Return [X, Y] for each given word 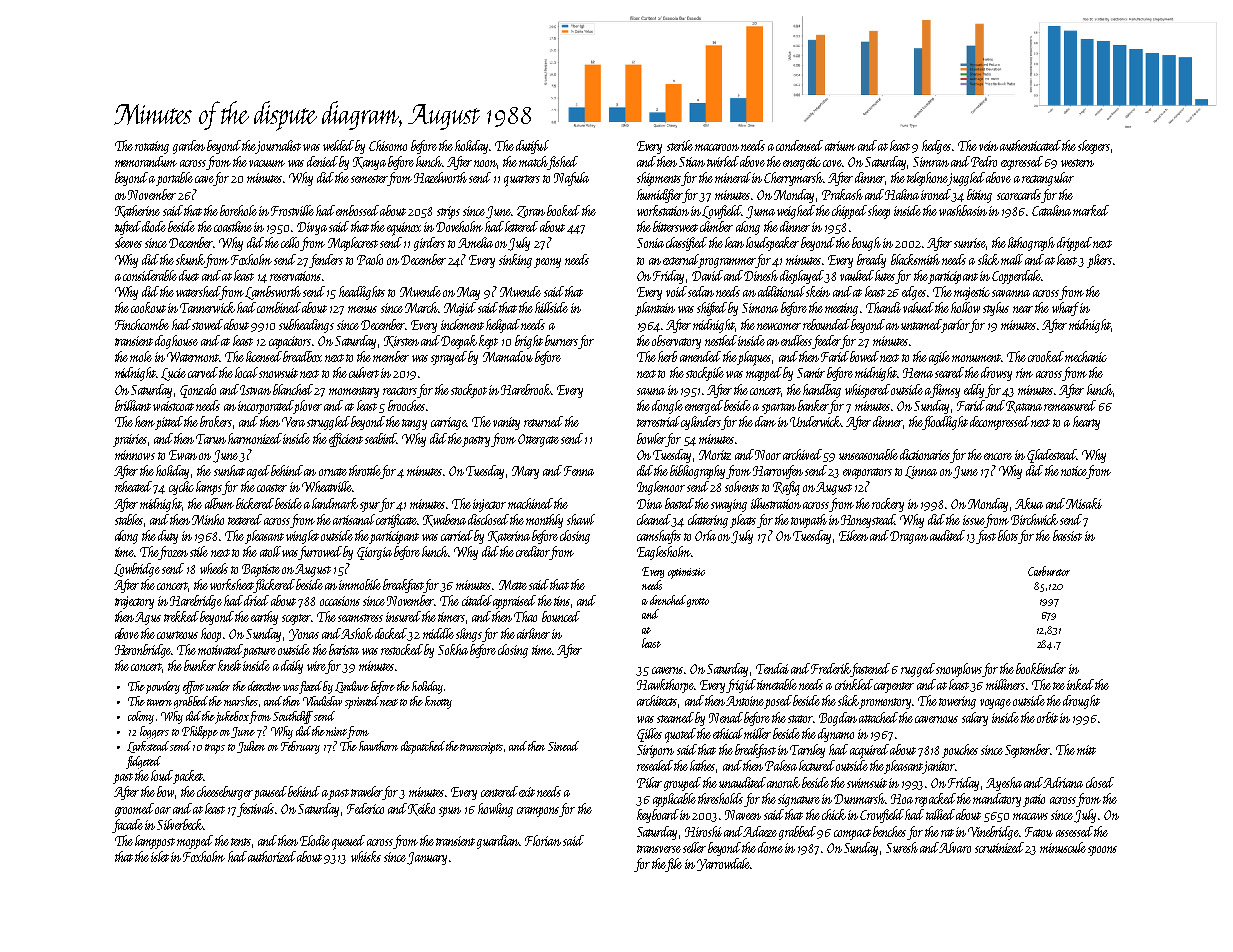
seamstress [360, 618]
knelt [229, 665]
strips [448, 212]
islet [160, 856]
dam [765, 421]
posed [778, 702]
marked [1091, 210]
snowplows [959, 670]
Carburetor [1049, 571]
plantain [655, 309]
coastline [233, 226]
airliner [533, 633]
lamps [209, 488]
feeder [827, 342]
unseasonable [868, 454]
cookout [148, 307]
